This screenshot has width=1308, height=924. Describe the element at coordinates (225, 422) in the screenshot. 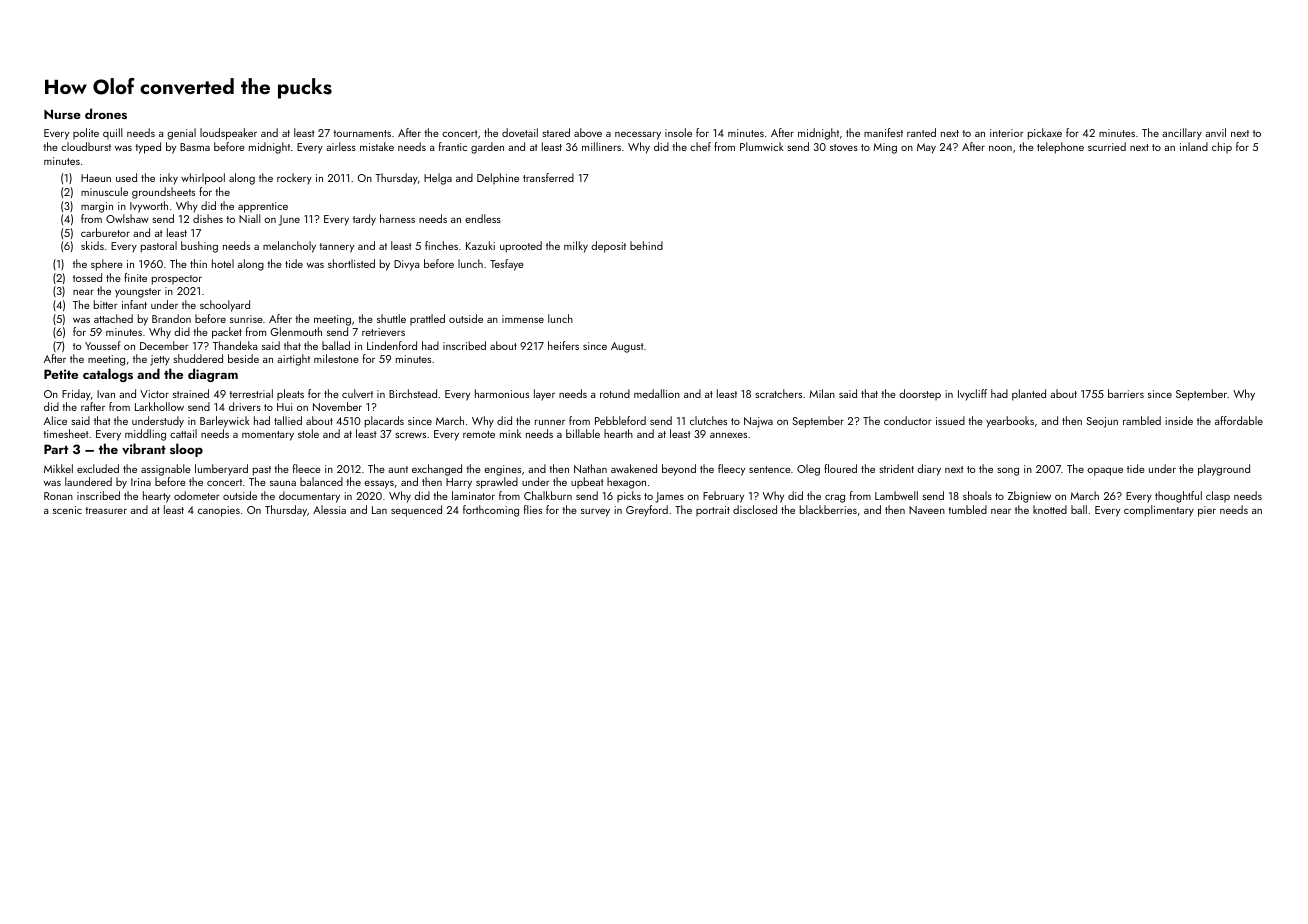

I see `Barleywick` at that location.
